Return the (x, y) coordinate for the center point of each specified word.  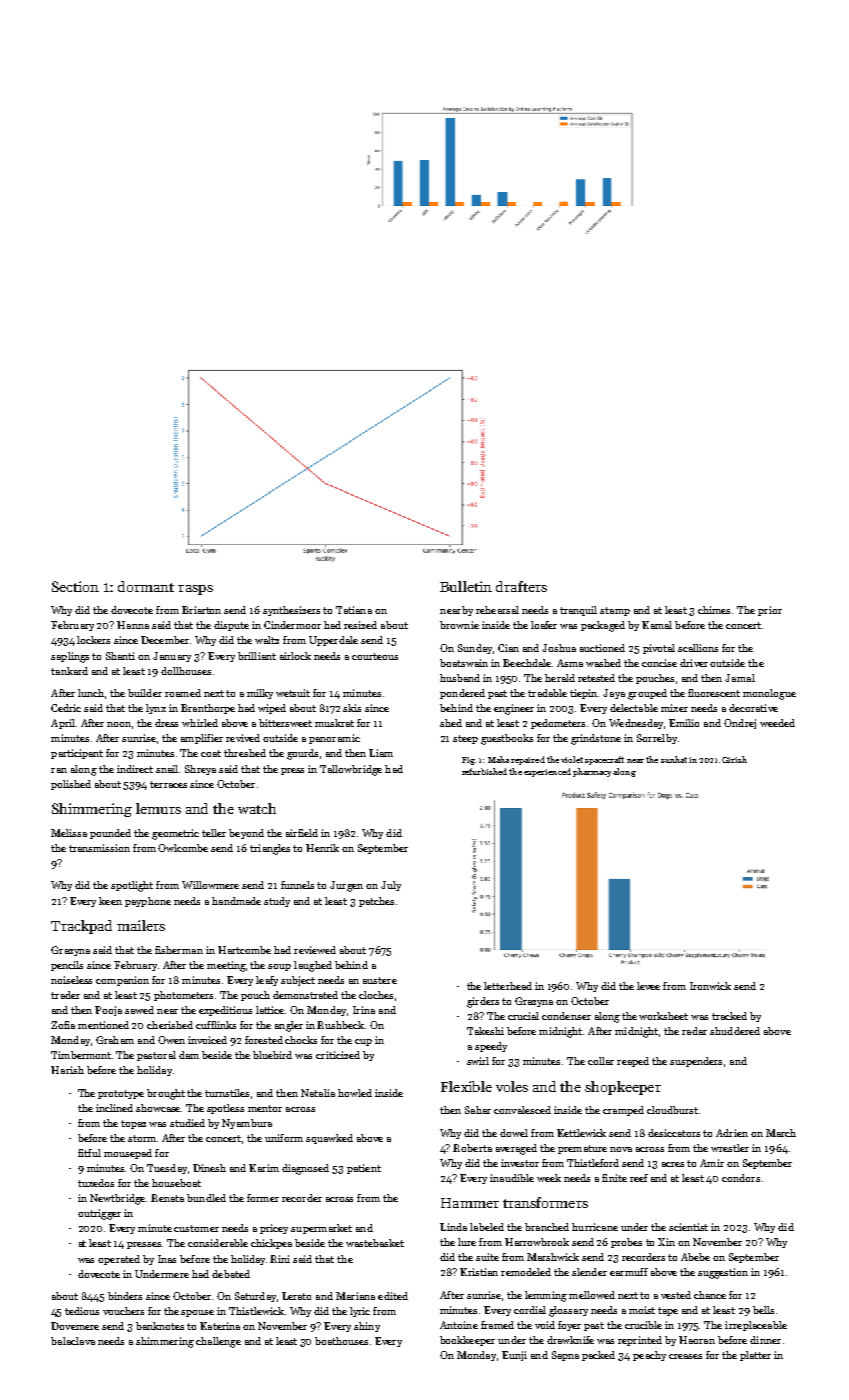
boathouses (341, 1341)
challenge (218, 1342)
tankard (69, 671)
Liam (381, 753)
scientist (688, 1227)
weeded (777, 723)
